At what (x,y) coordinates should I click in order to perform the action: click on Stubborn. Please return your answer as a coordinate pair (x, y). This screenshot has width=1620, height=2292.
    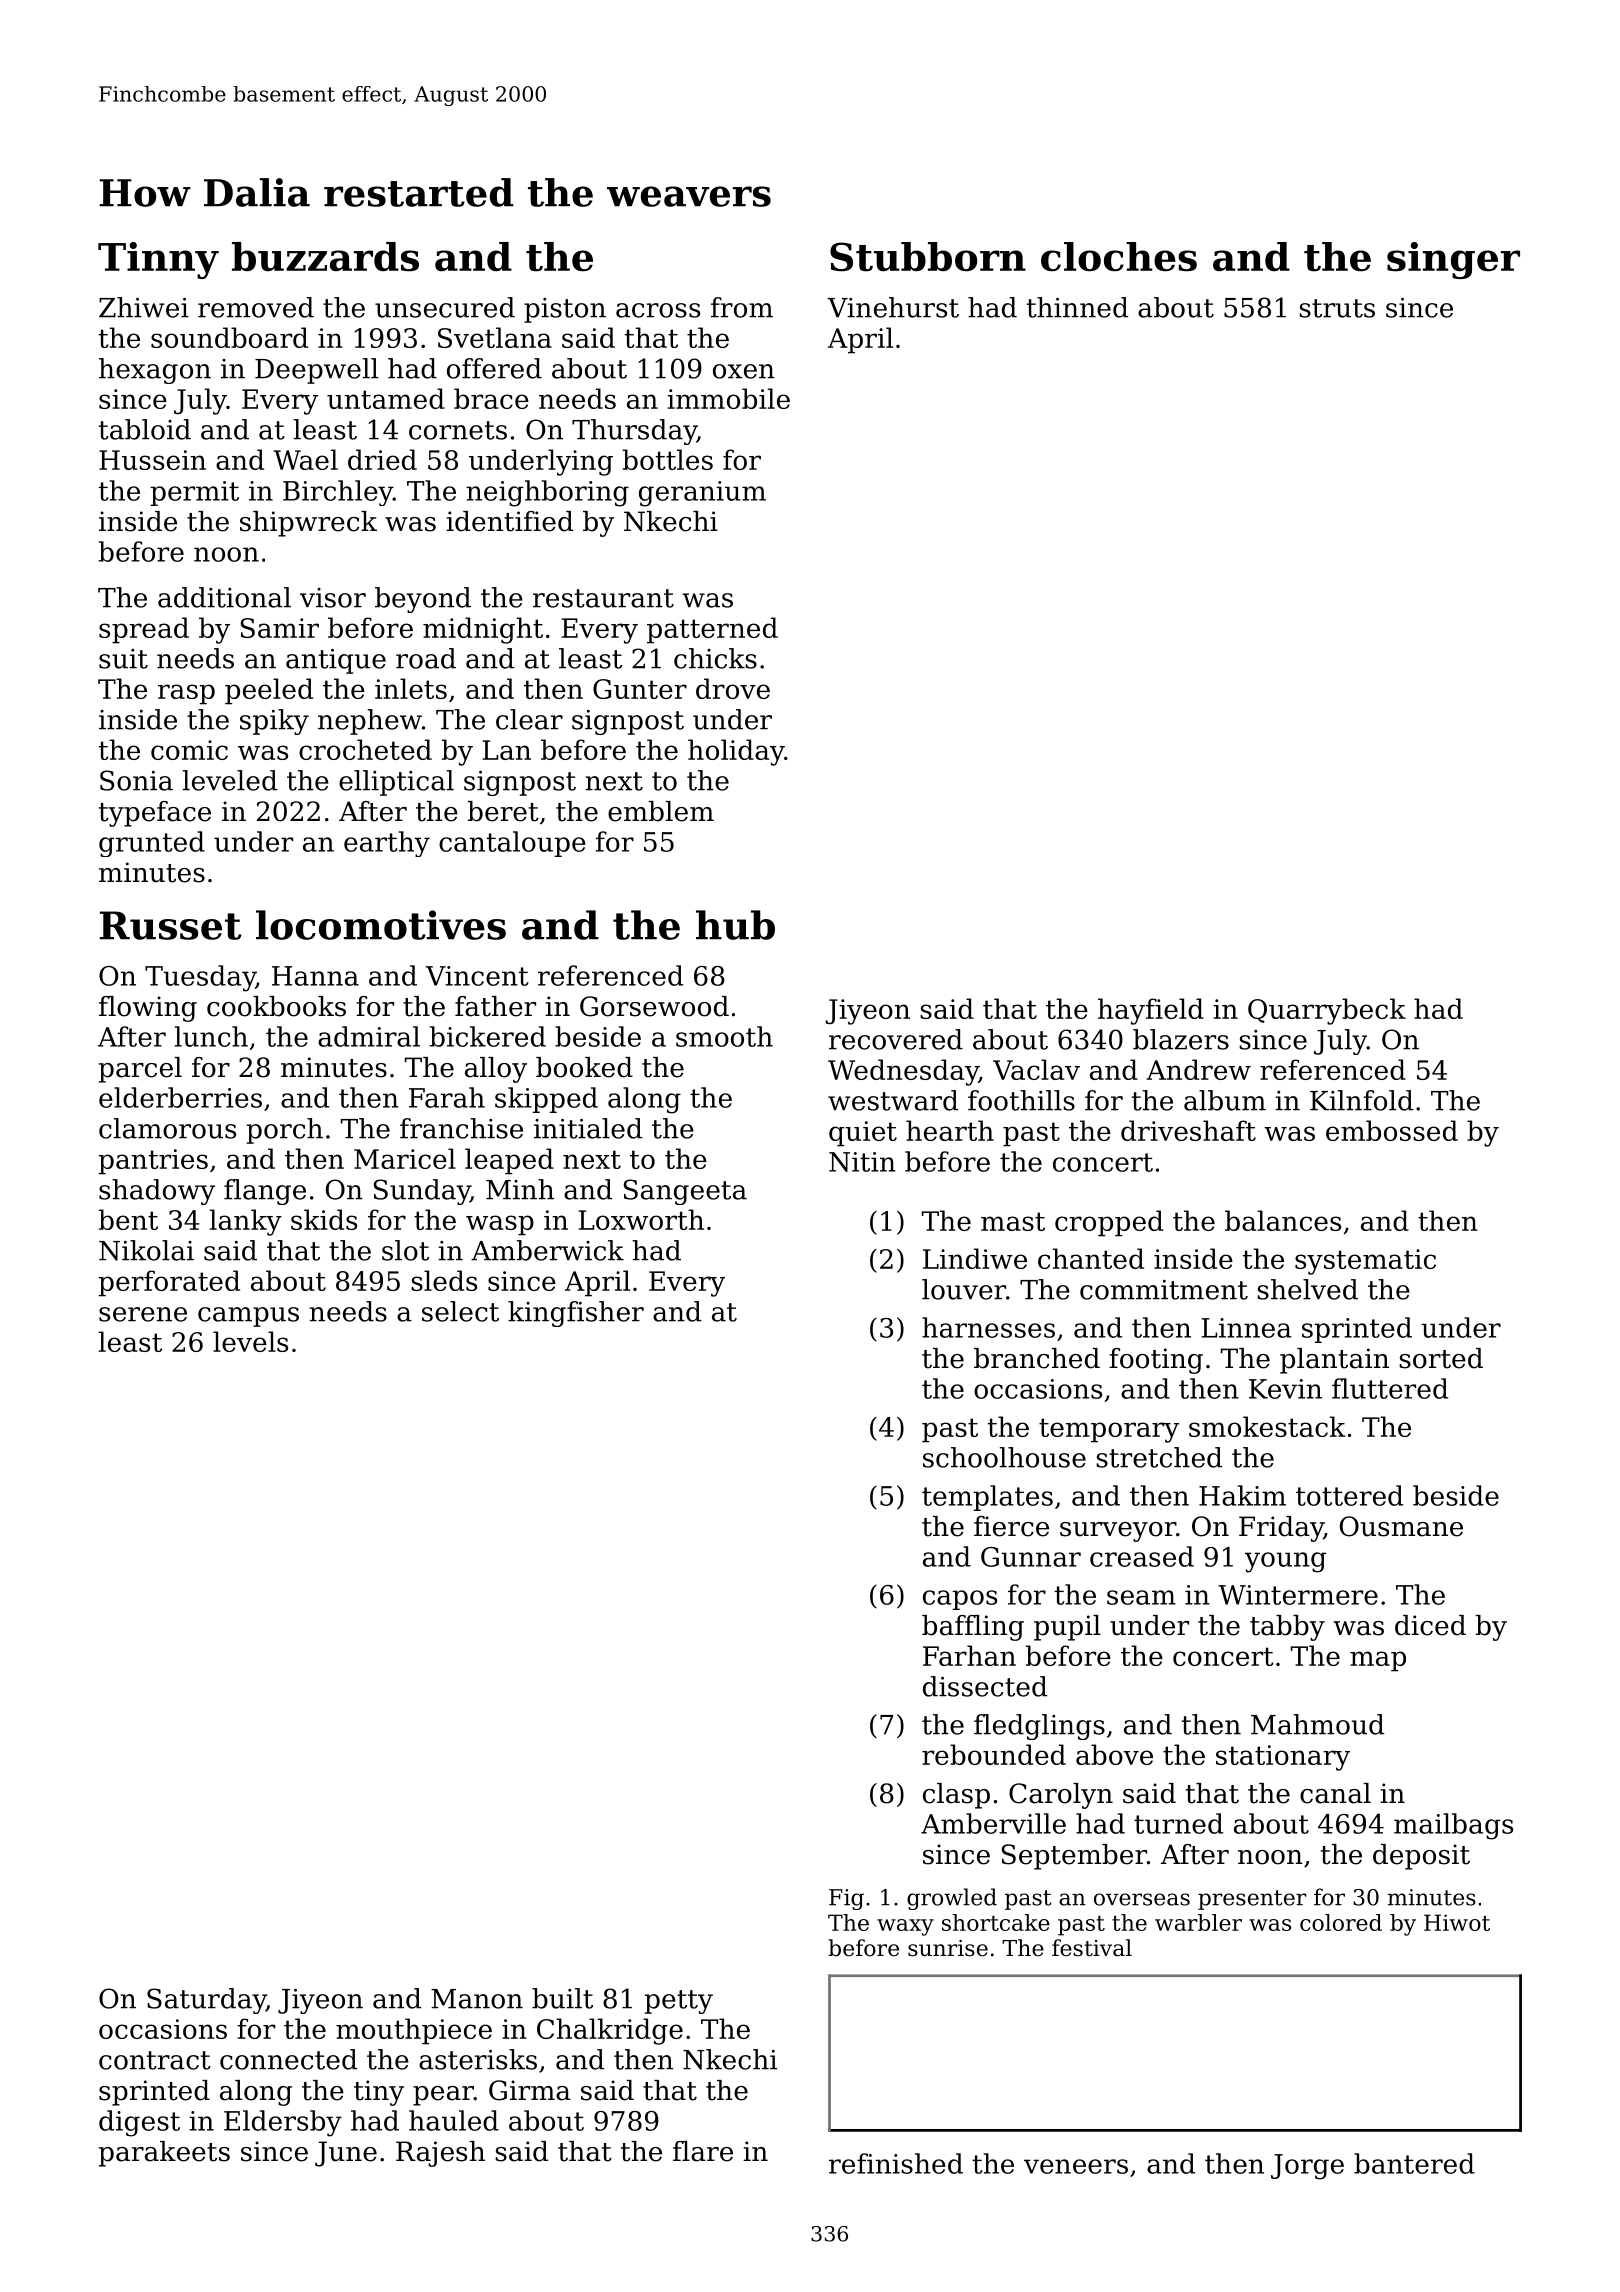
    Looking at the image, I should click on (928, 257).
